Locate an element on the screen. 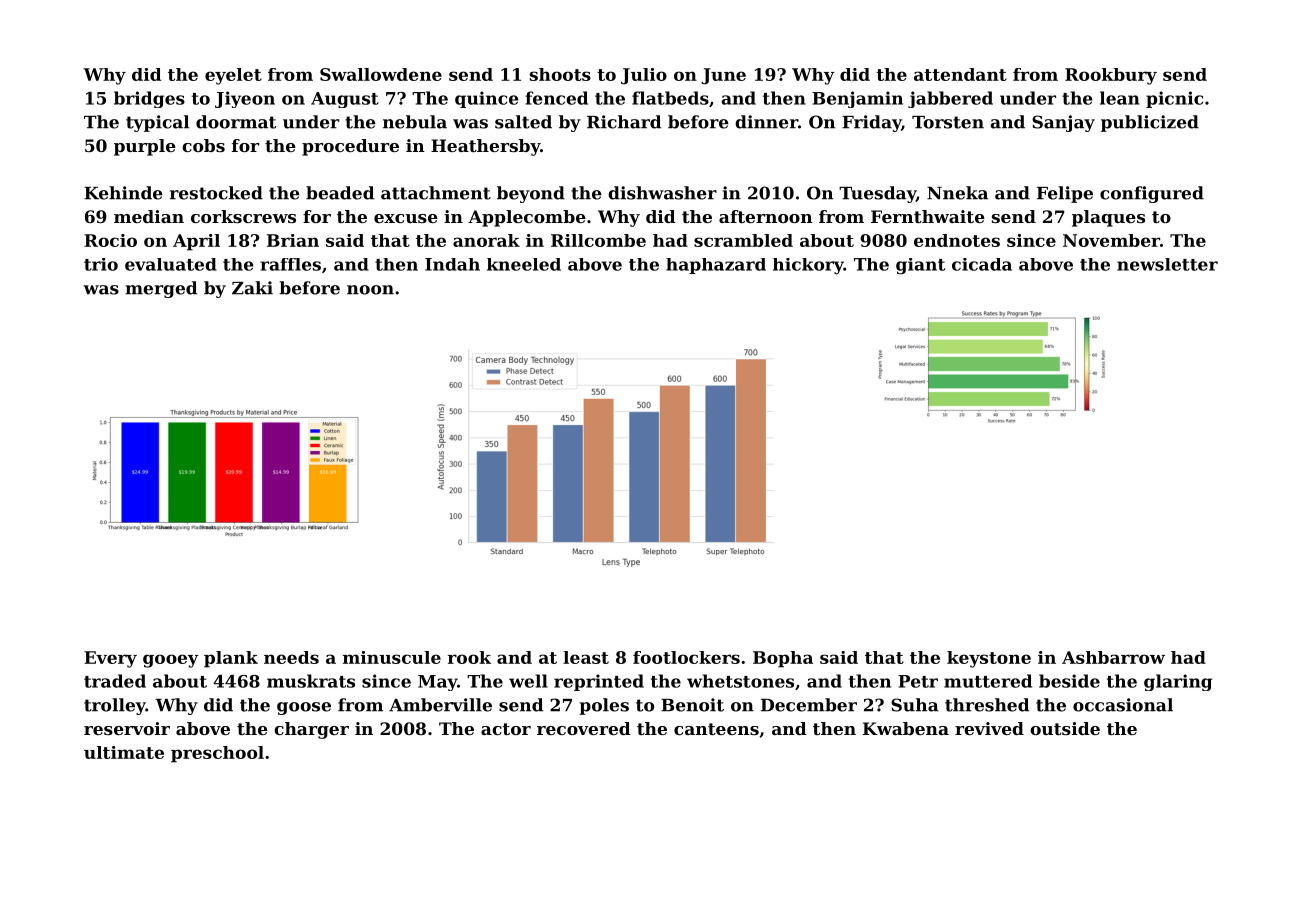 Image resolution: width=1308 pixels, height=924 pixels. Ashbarrow is located at coordinates (1113, 657).
